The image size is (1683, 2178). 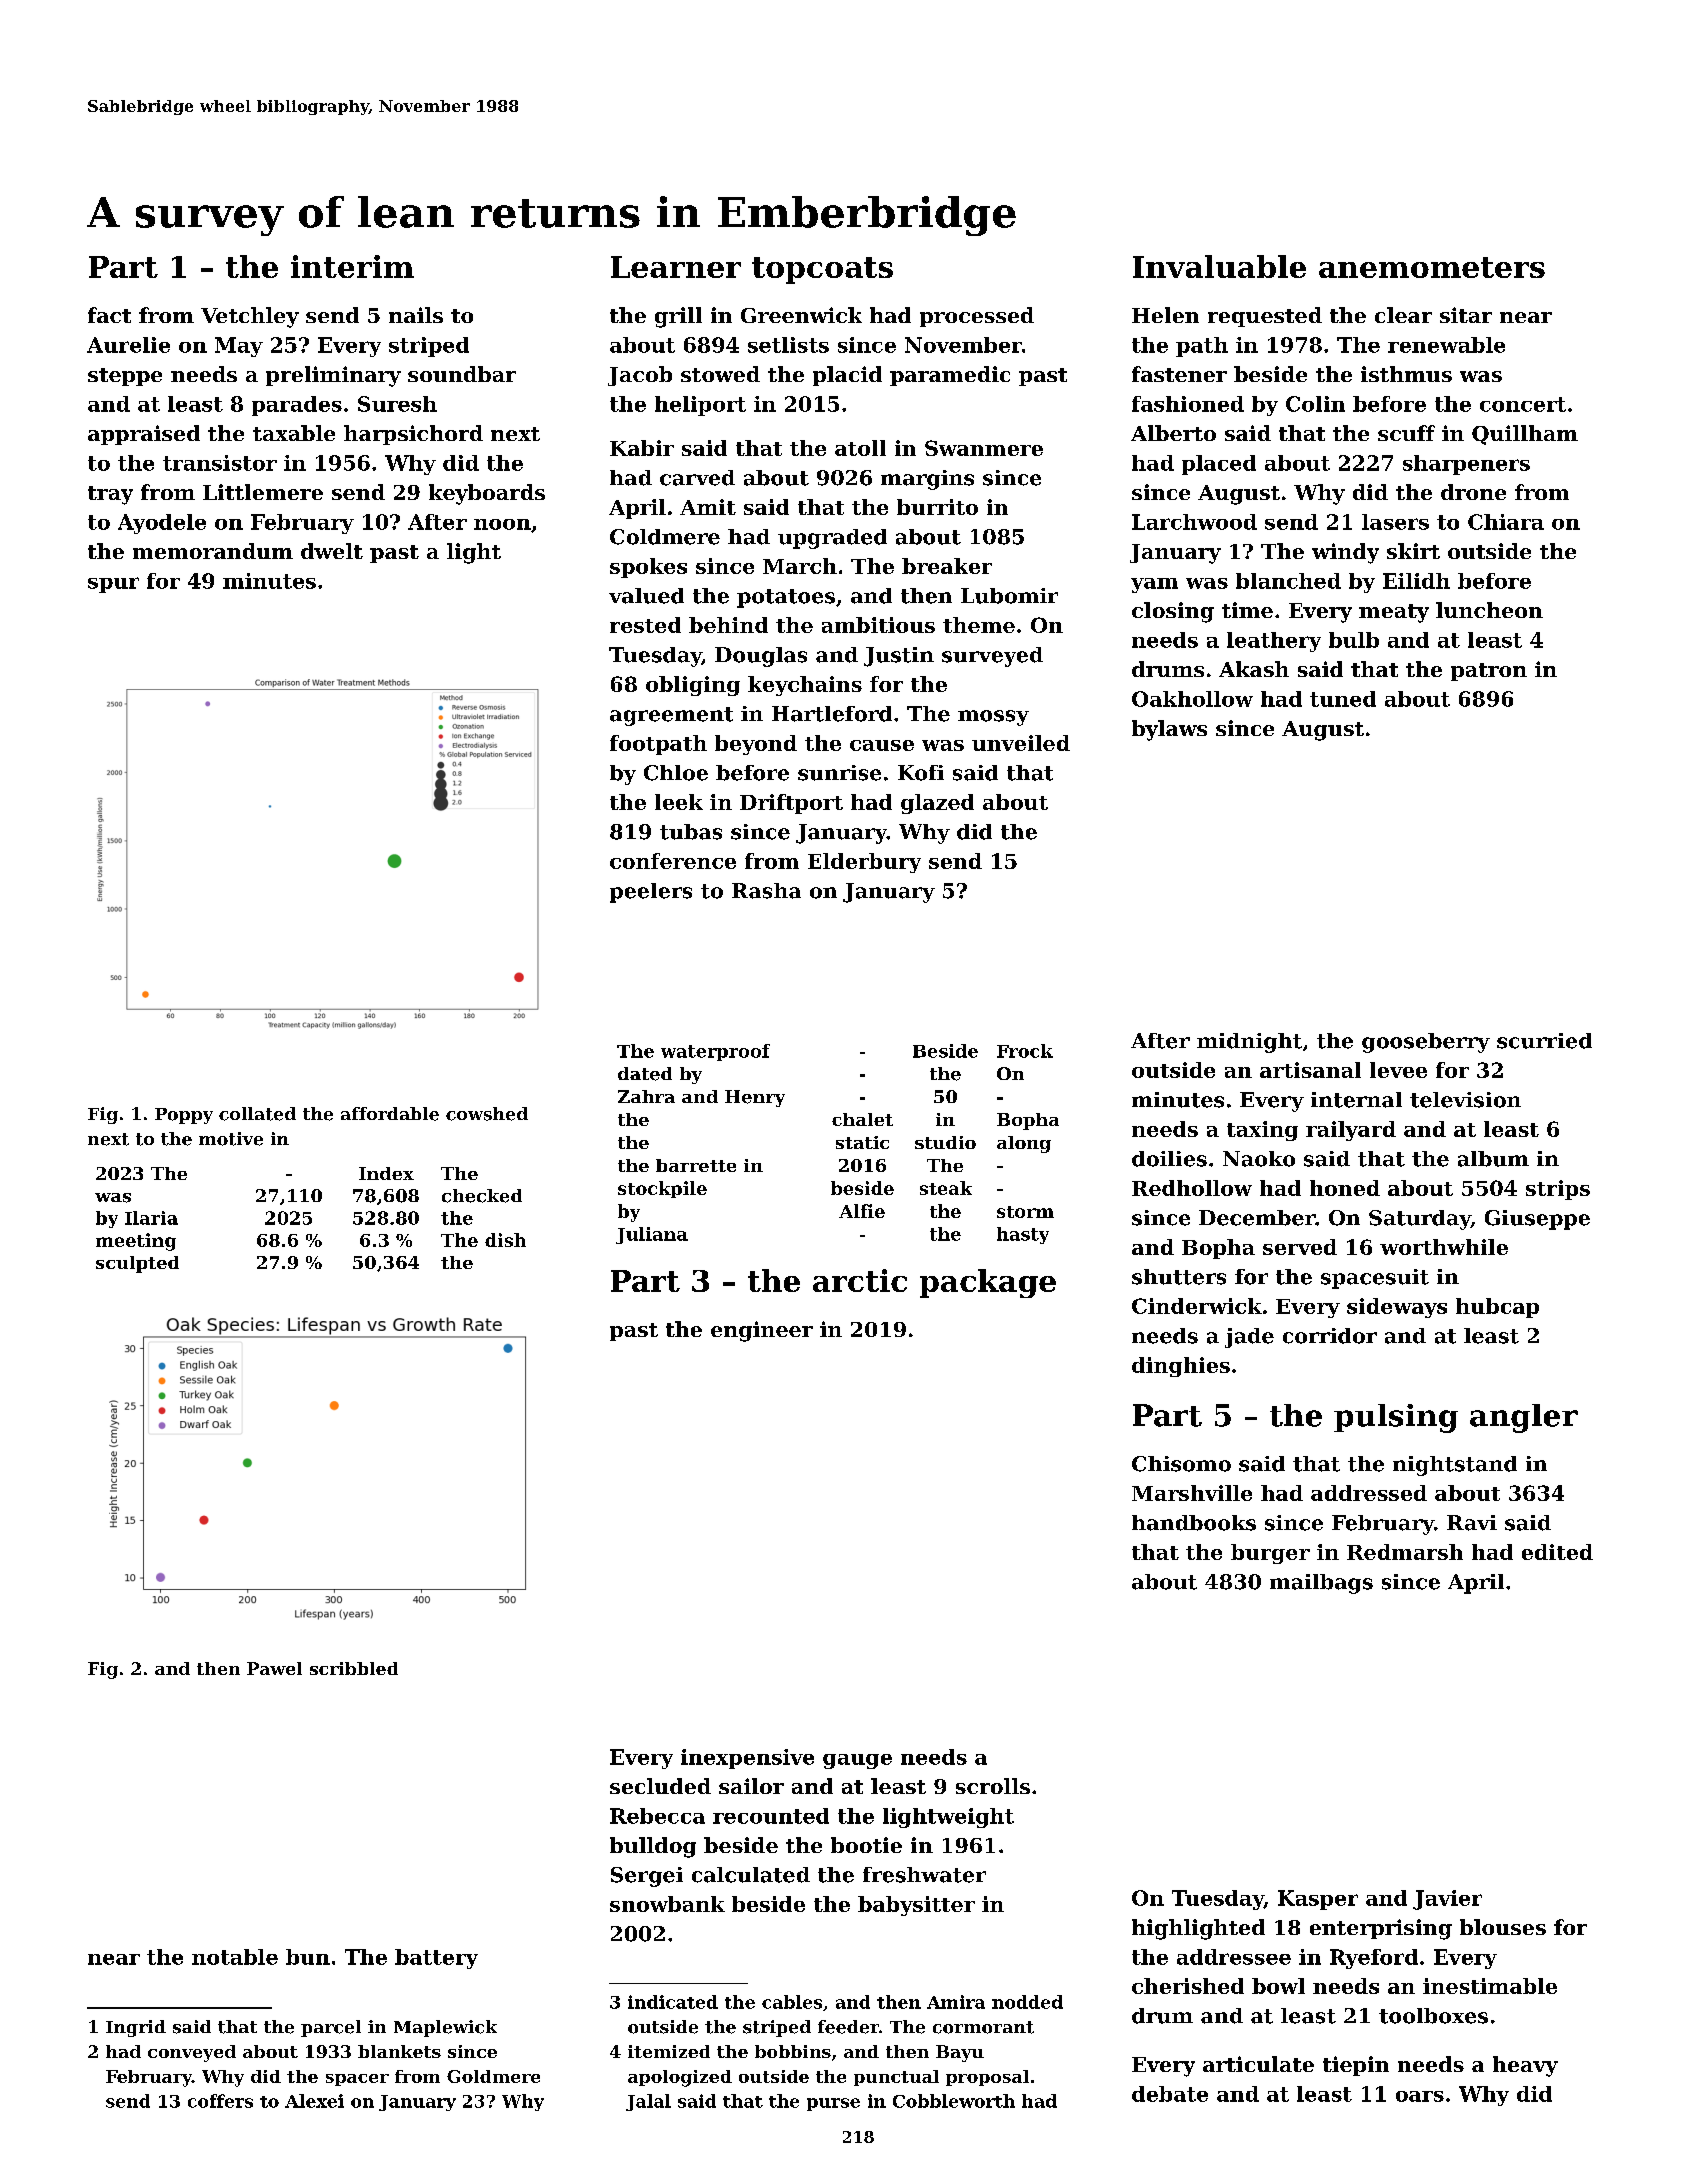 What do you see at coordinates (1413, 551) in the screenshot?
I see `skirt` at bounding box center [1413, 551].
